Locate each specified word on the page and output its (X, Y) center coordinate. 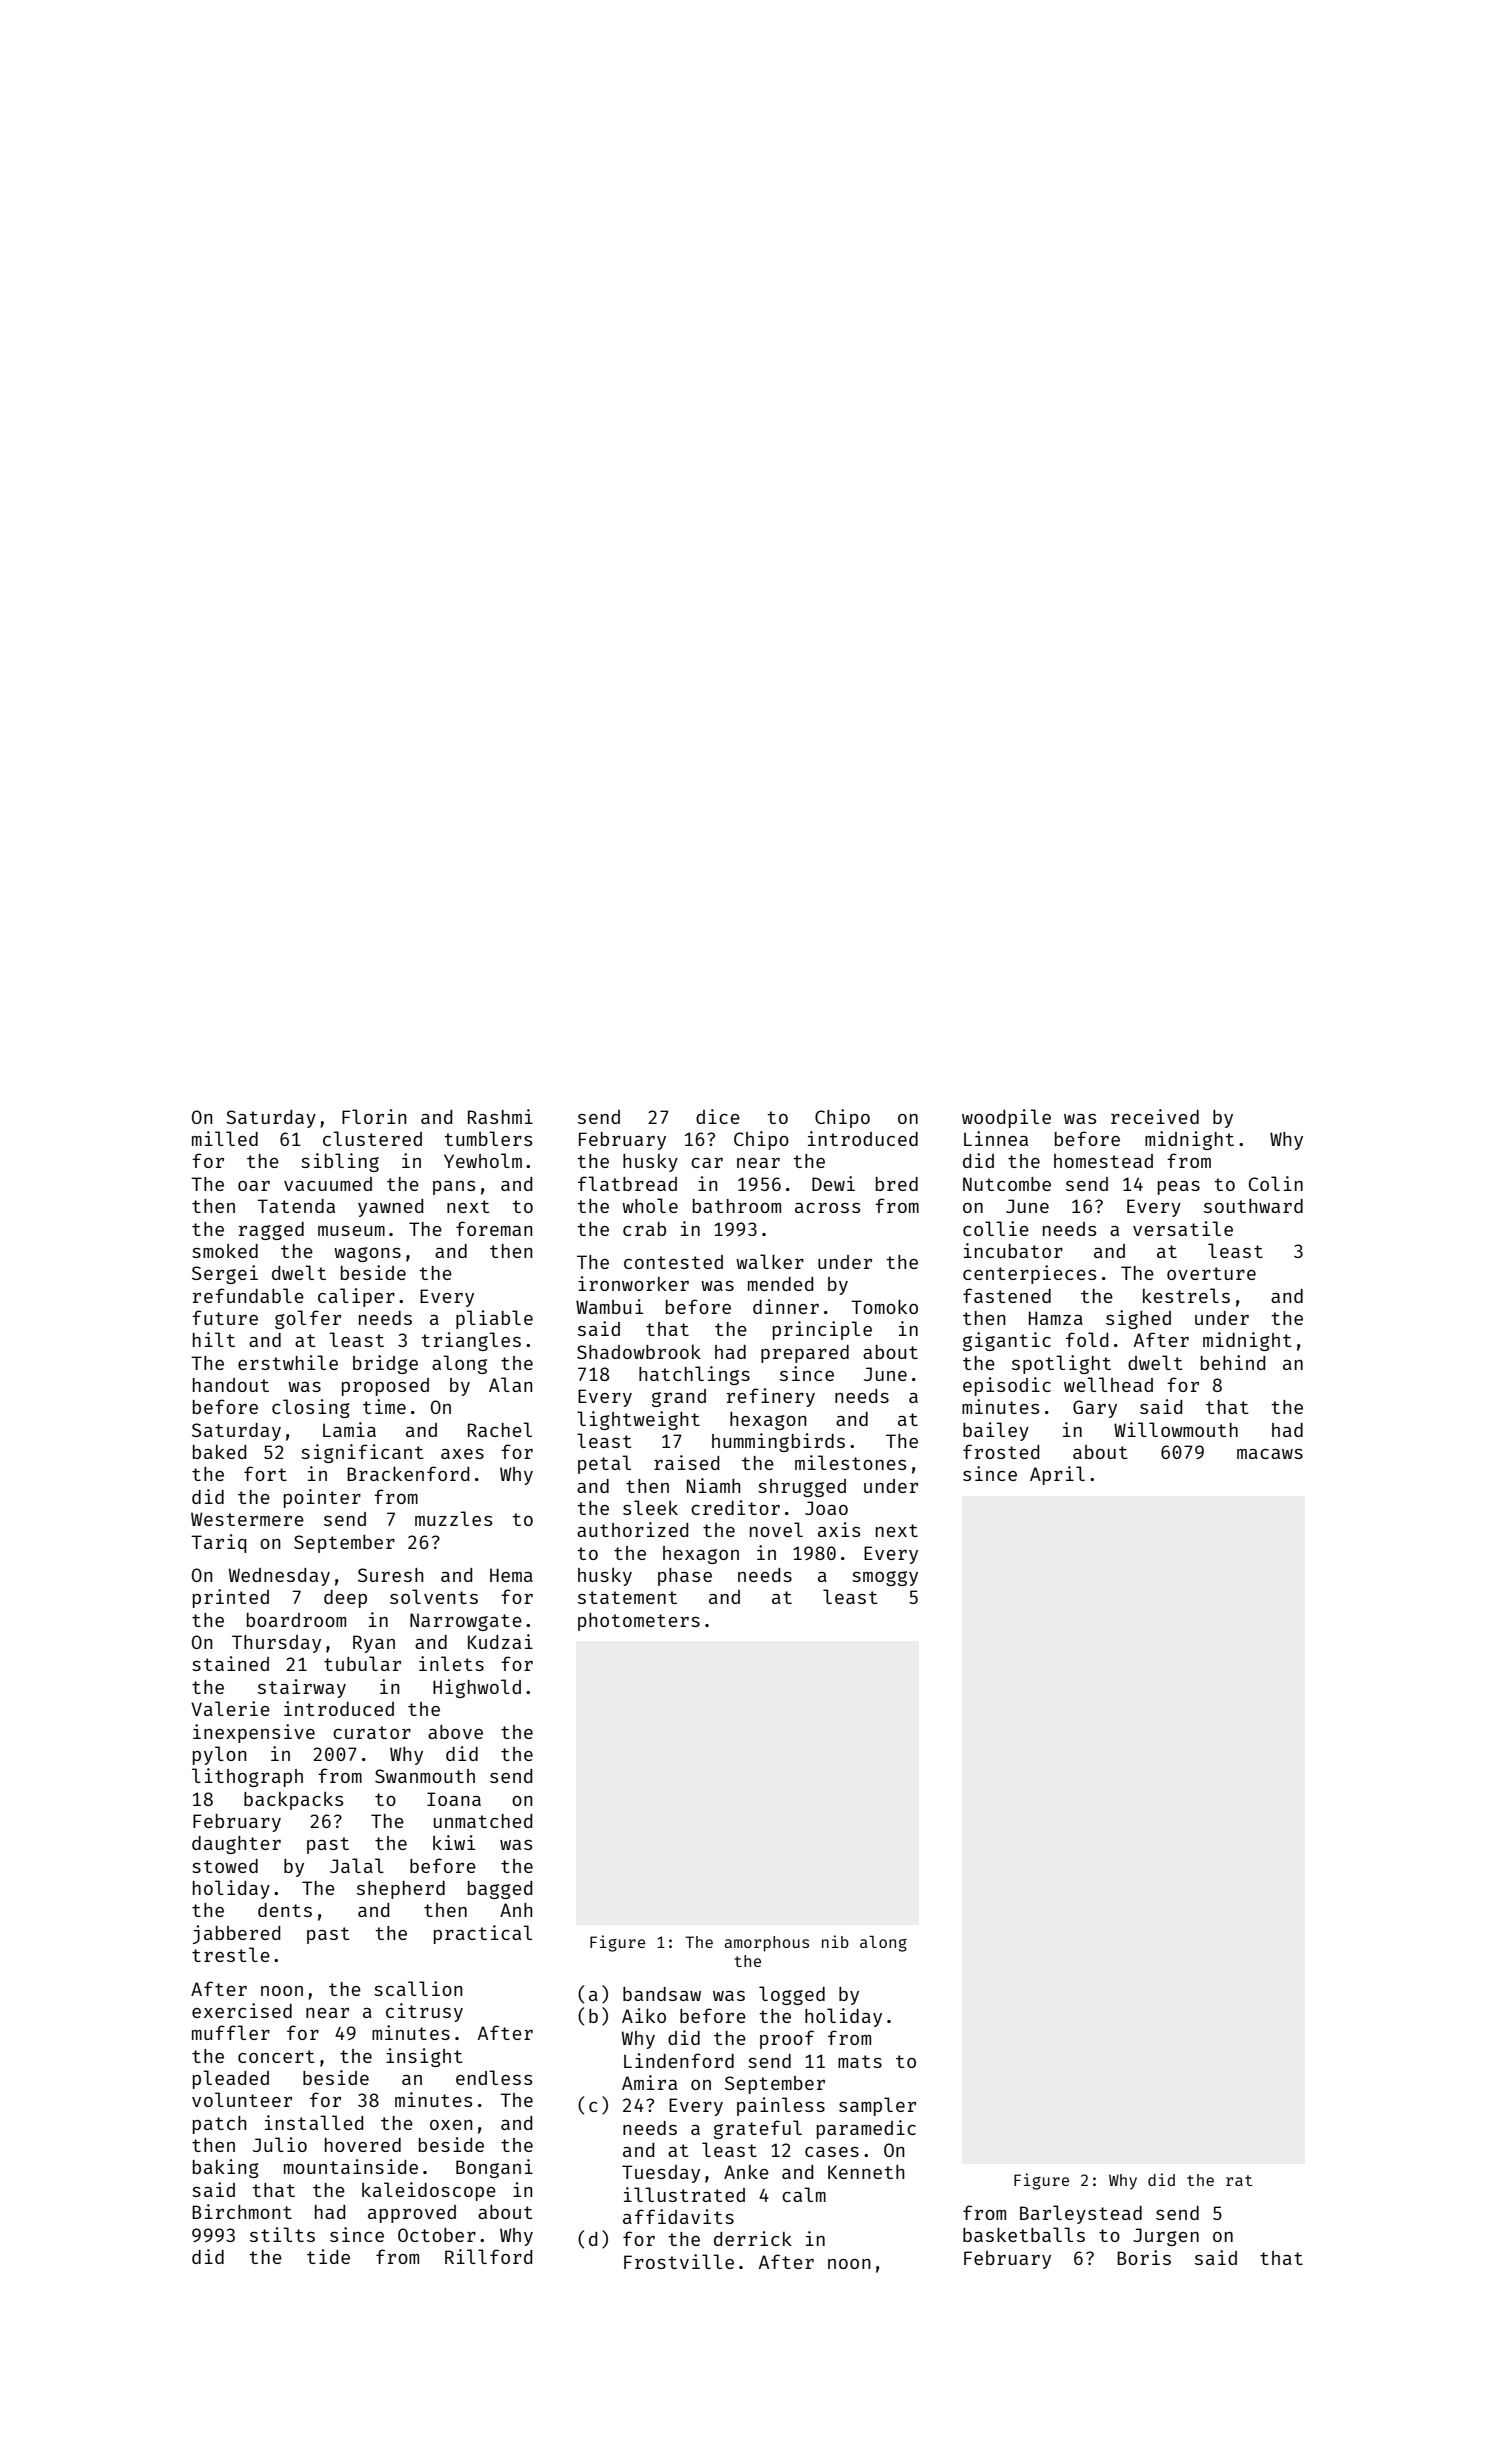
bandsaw (662, 1994)
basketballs (1024, 2234)
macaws (1270, 1454)
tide (328, 2256)
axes (462, 1454)
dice (718, 1116)
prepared (805, 1354)
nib (835, 1941)
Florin (374, 1116)
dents (285, 1910)
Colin (1276, 1183)
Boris (1144, 2257)
